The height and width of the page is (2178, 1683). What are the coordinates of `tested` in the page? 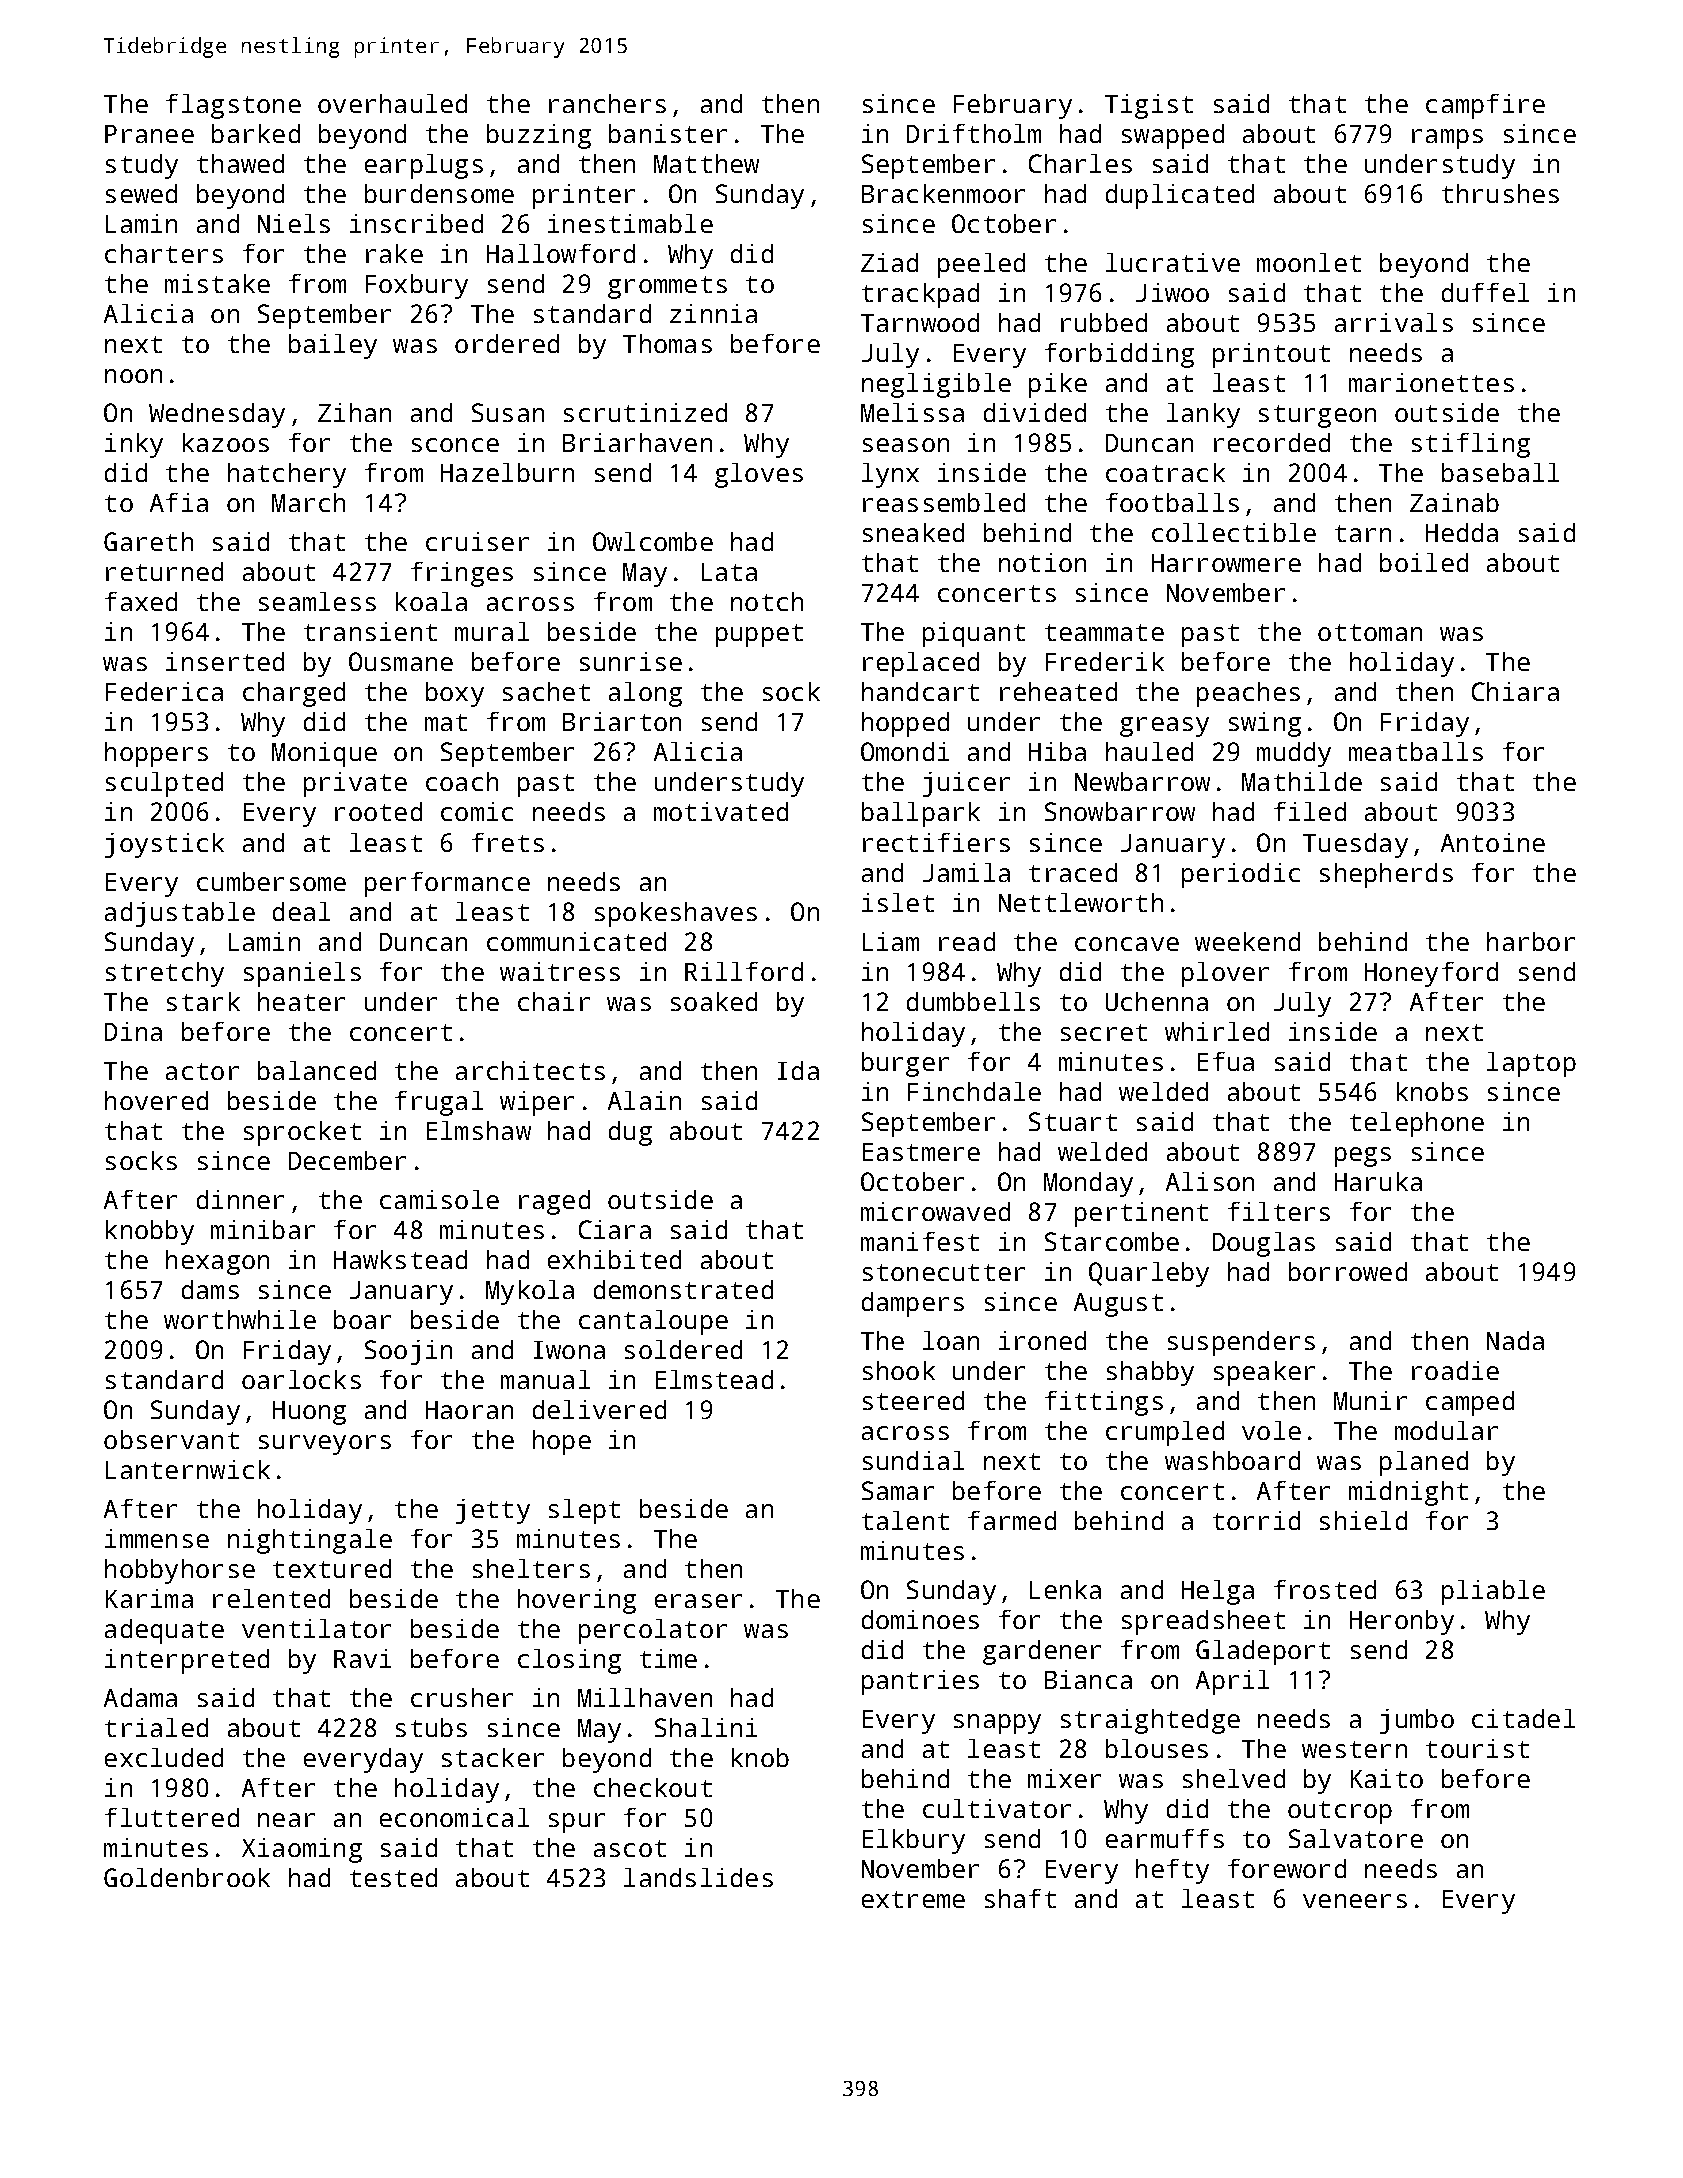 It's located at (393, 1877).
